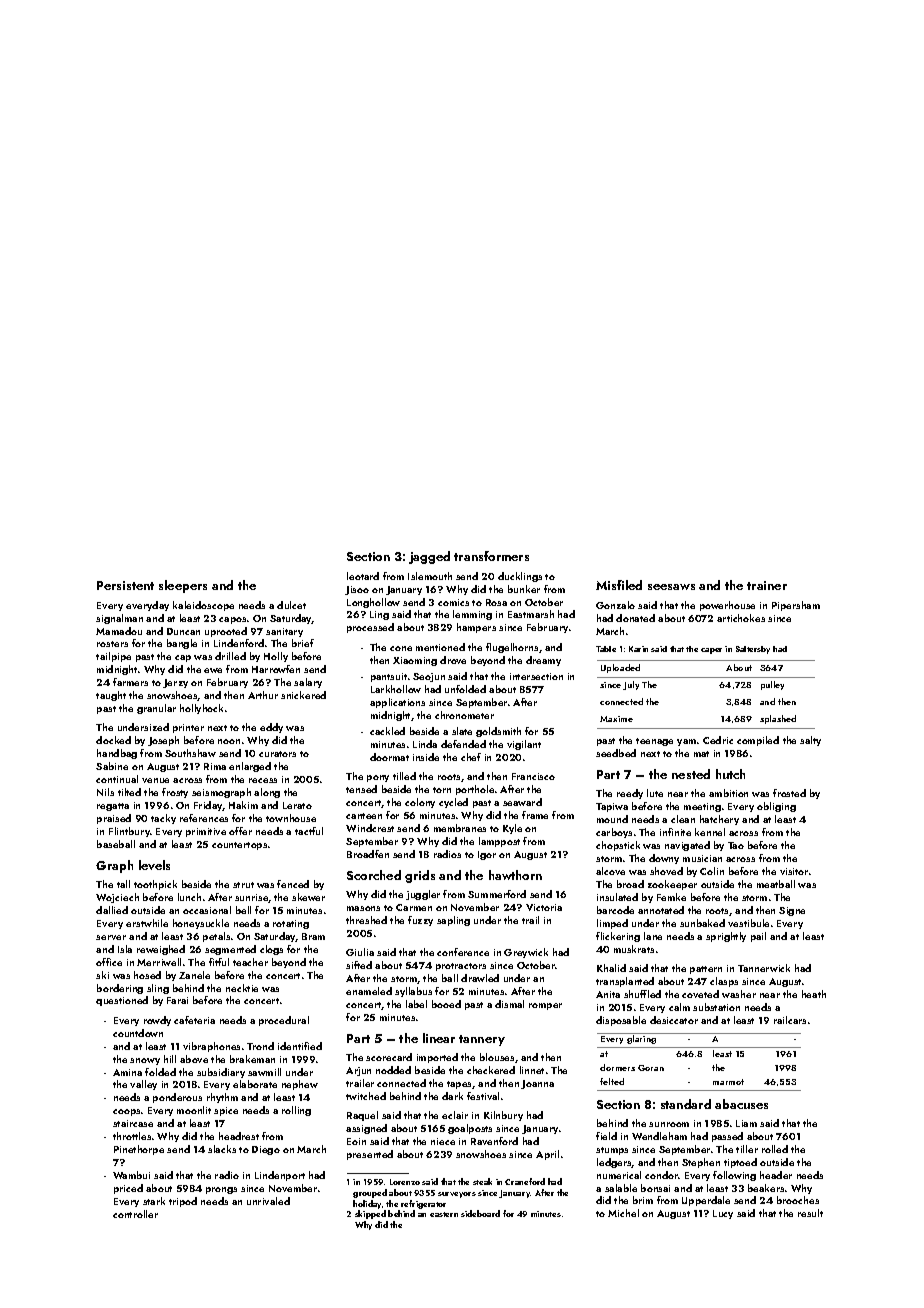 The width and height of the screenshot is (924, 1308). Describe the element at coordinates (126, 1112) in the screenshot. I see `coops` at that location.
